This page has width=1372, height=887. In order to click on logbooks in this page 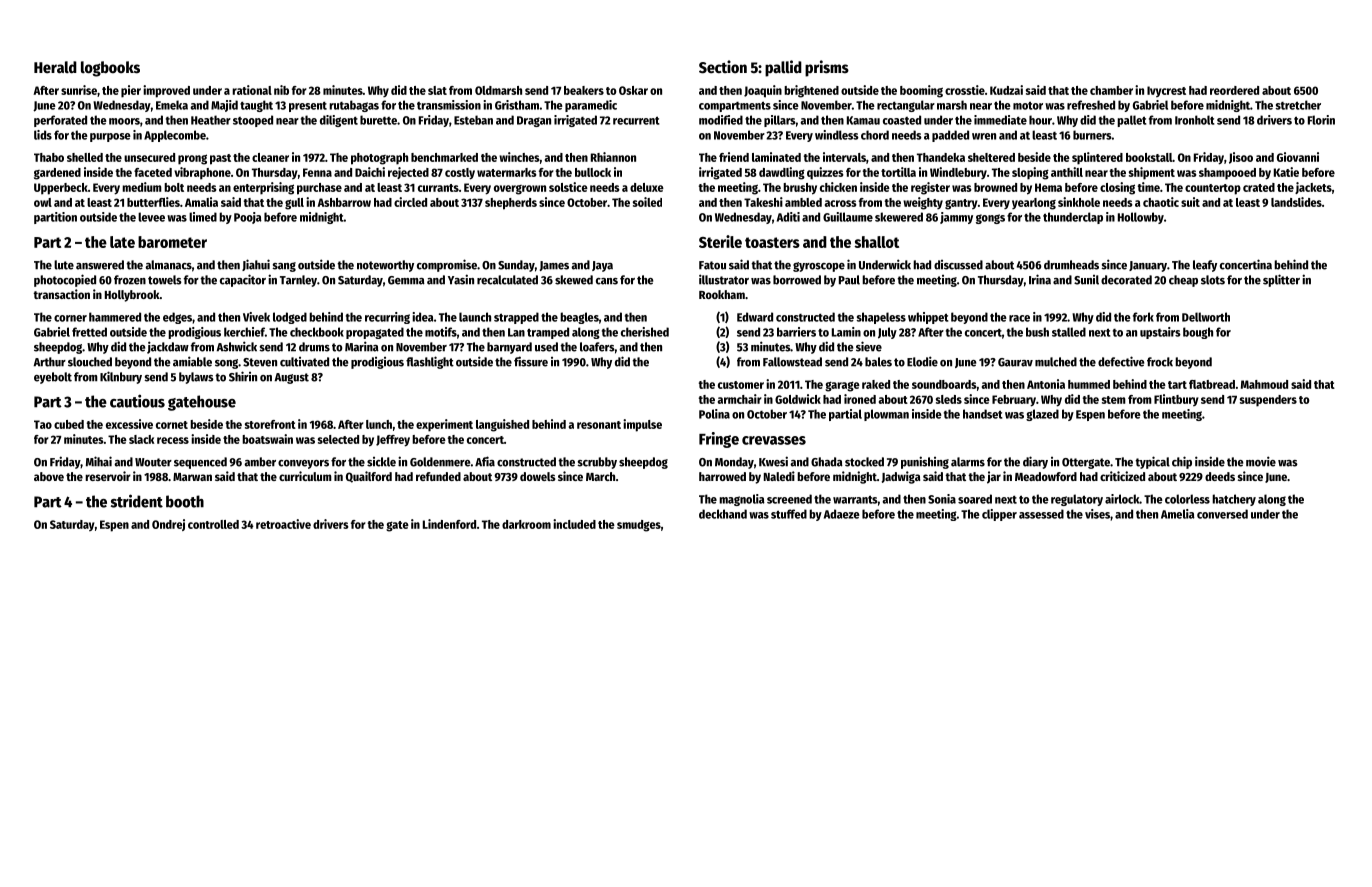, I will do `click(110, 69)`.
